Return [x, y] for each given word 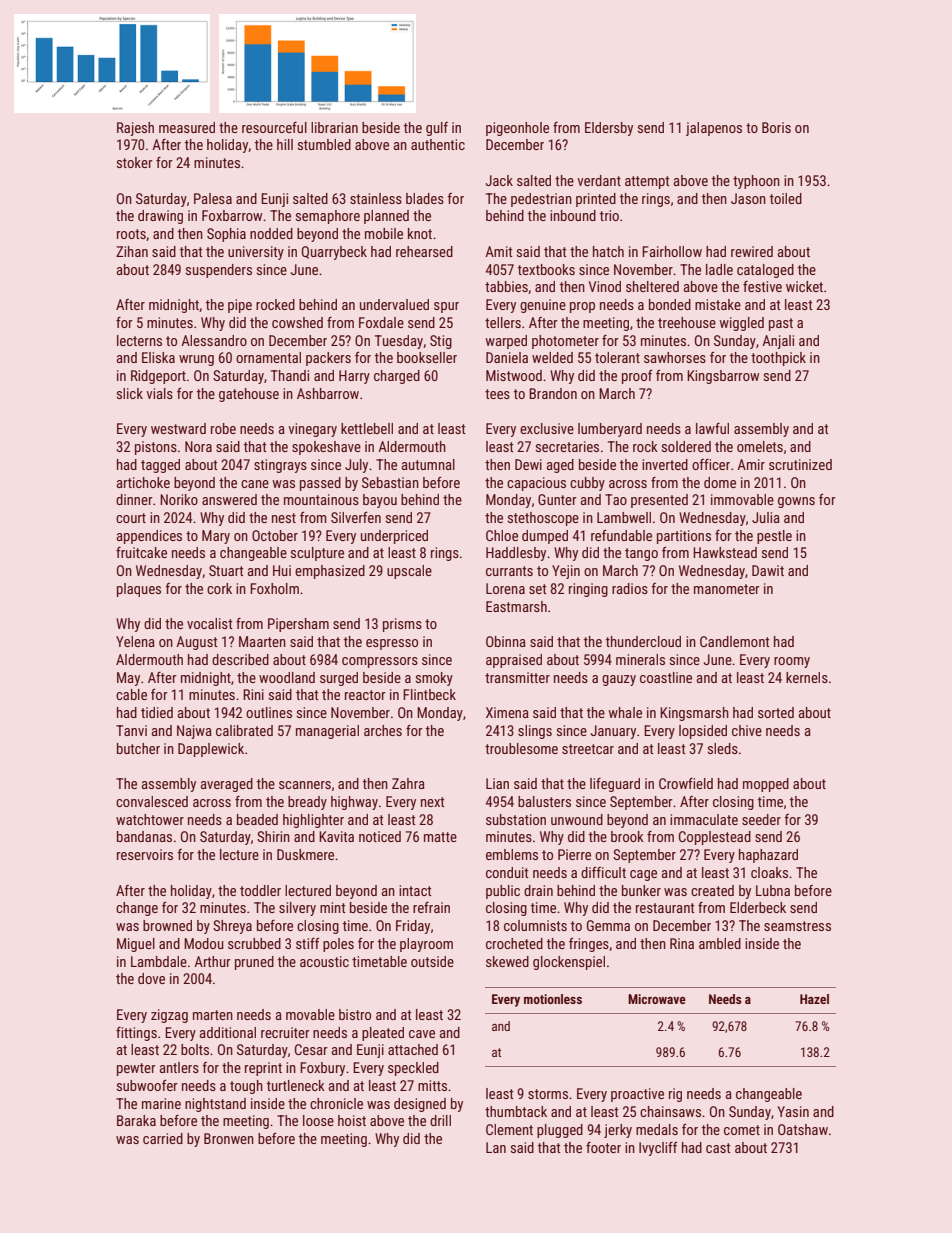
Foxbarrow [232, 215]
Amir [751, 464]
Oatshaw [803, 1129]
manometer [727, 589]
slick [130, 393]
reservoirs [145, 854]
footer [603, 1147]
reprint [263, 1069]
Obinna [506, 641]
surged [339, 679]
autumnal [428, 464]
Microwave [657, 999]
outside [432, 961]
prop [582, 307]
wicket [804, 286]
